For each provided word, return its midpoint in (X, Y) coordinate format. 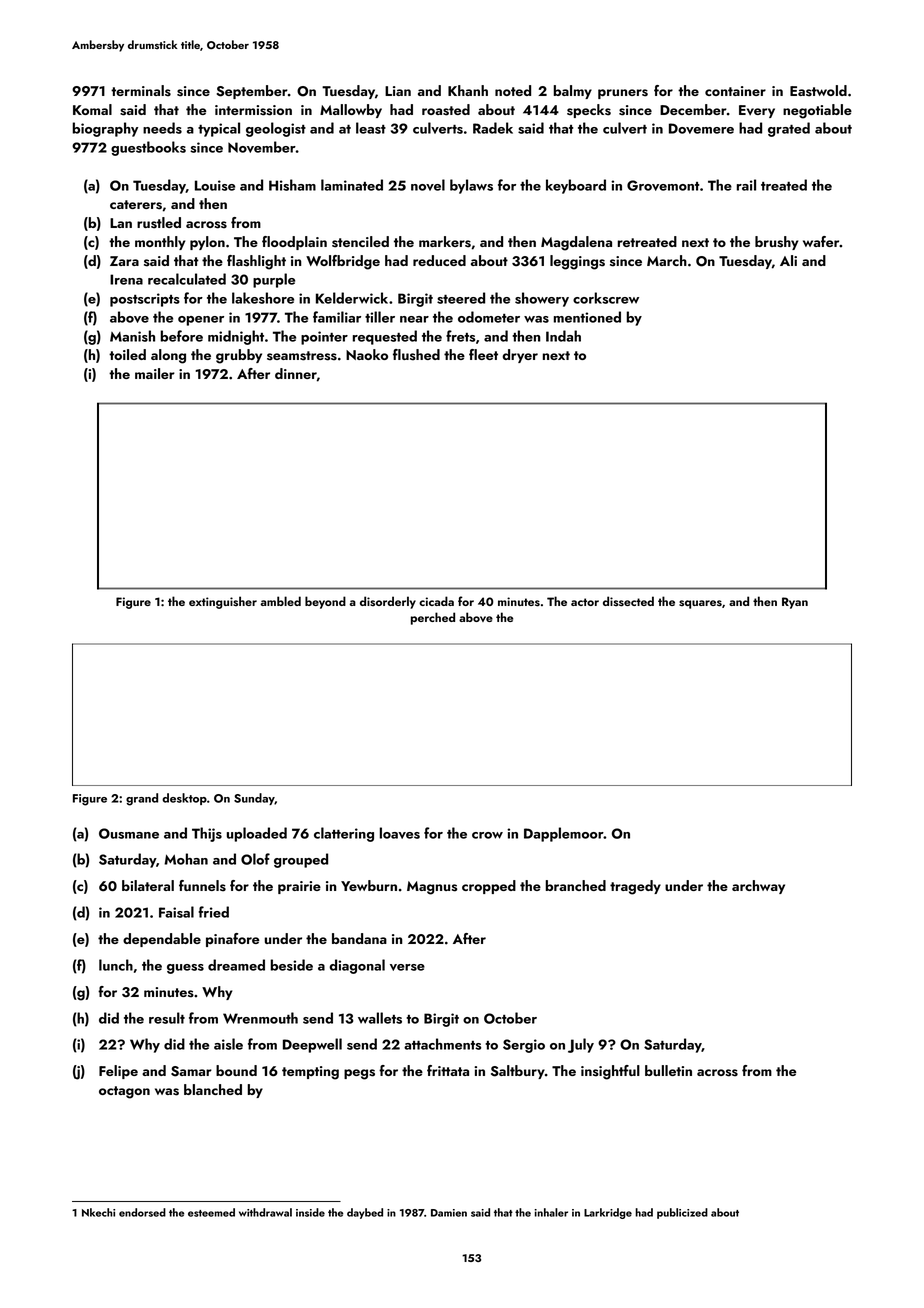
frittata (448, 1070)
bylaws (471, 186)
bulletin (668, 1070)
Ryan (795, 603)
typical (219, 129)
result (167, 1018)
